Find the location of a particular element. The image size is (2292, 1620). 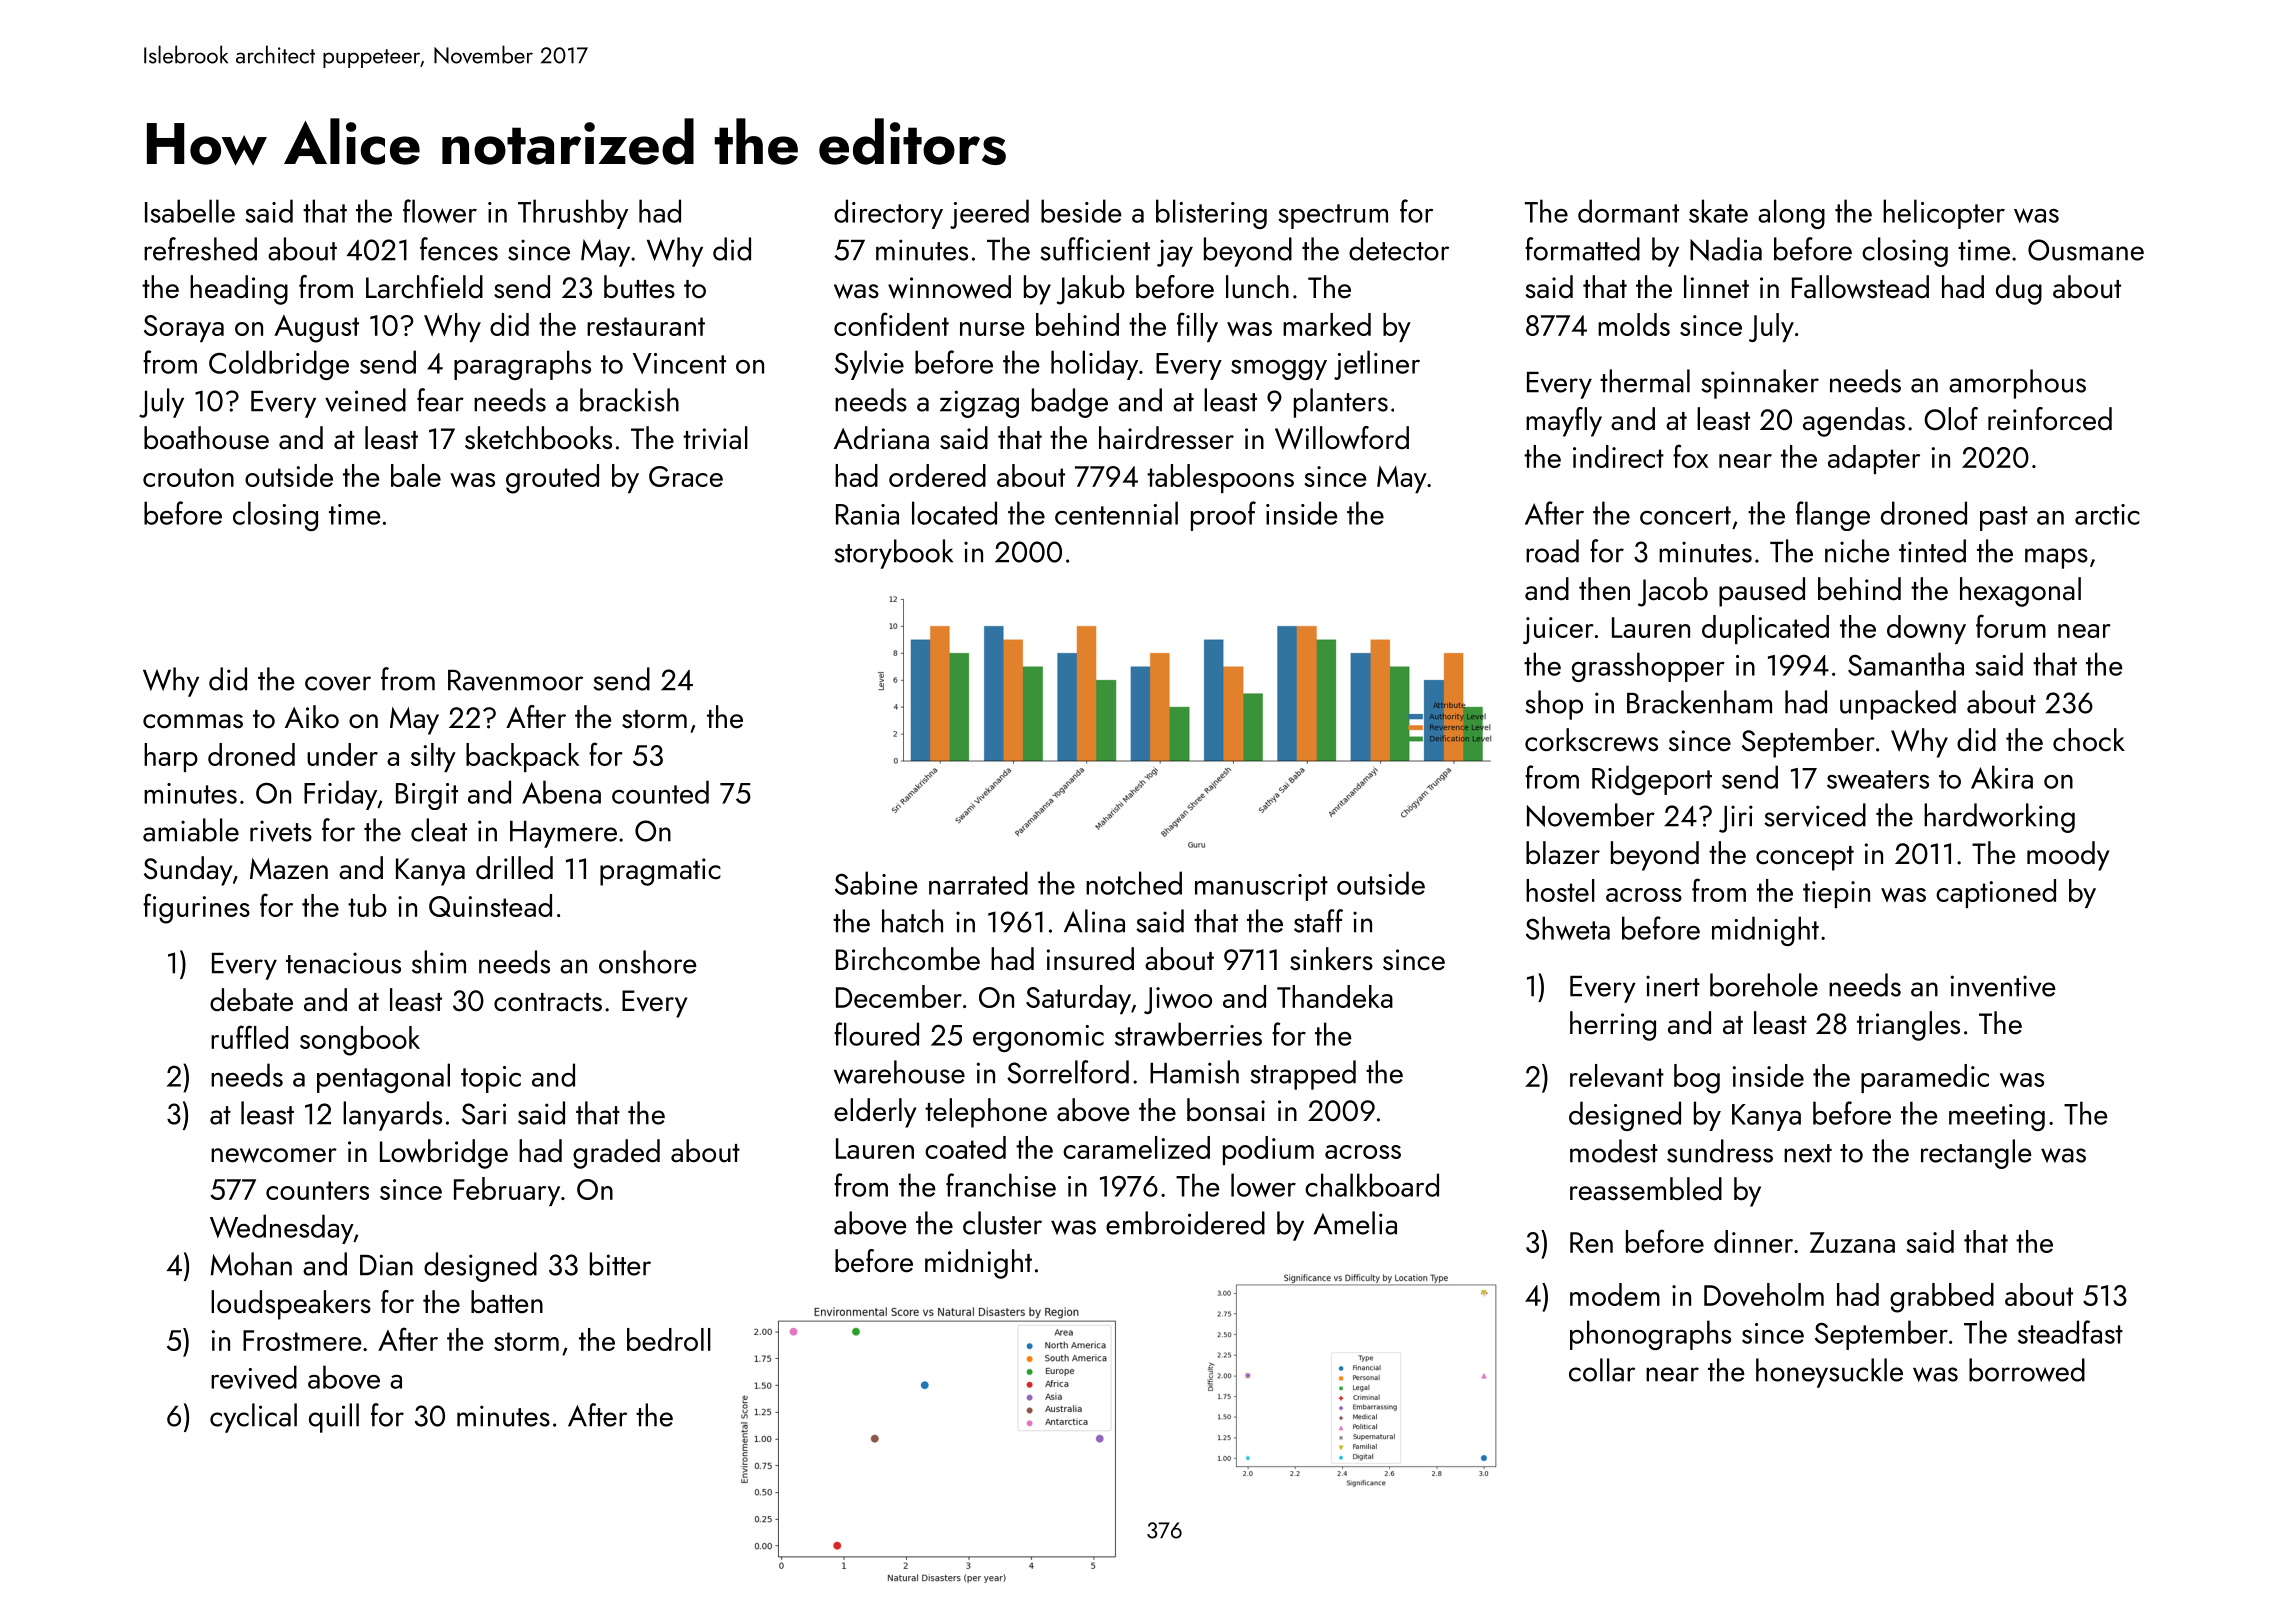

steadfast is located at coordinates (2070, 1332).
